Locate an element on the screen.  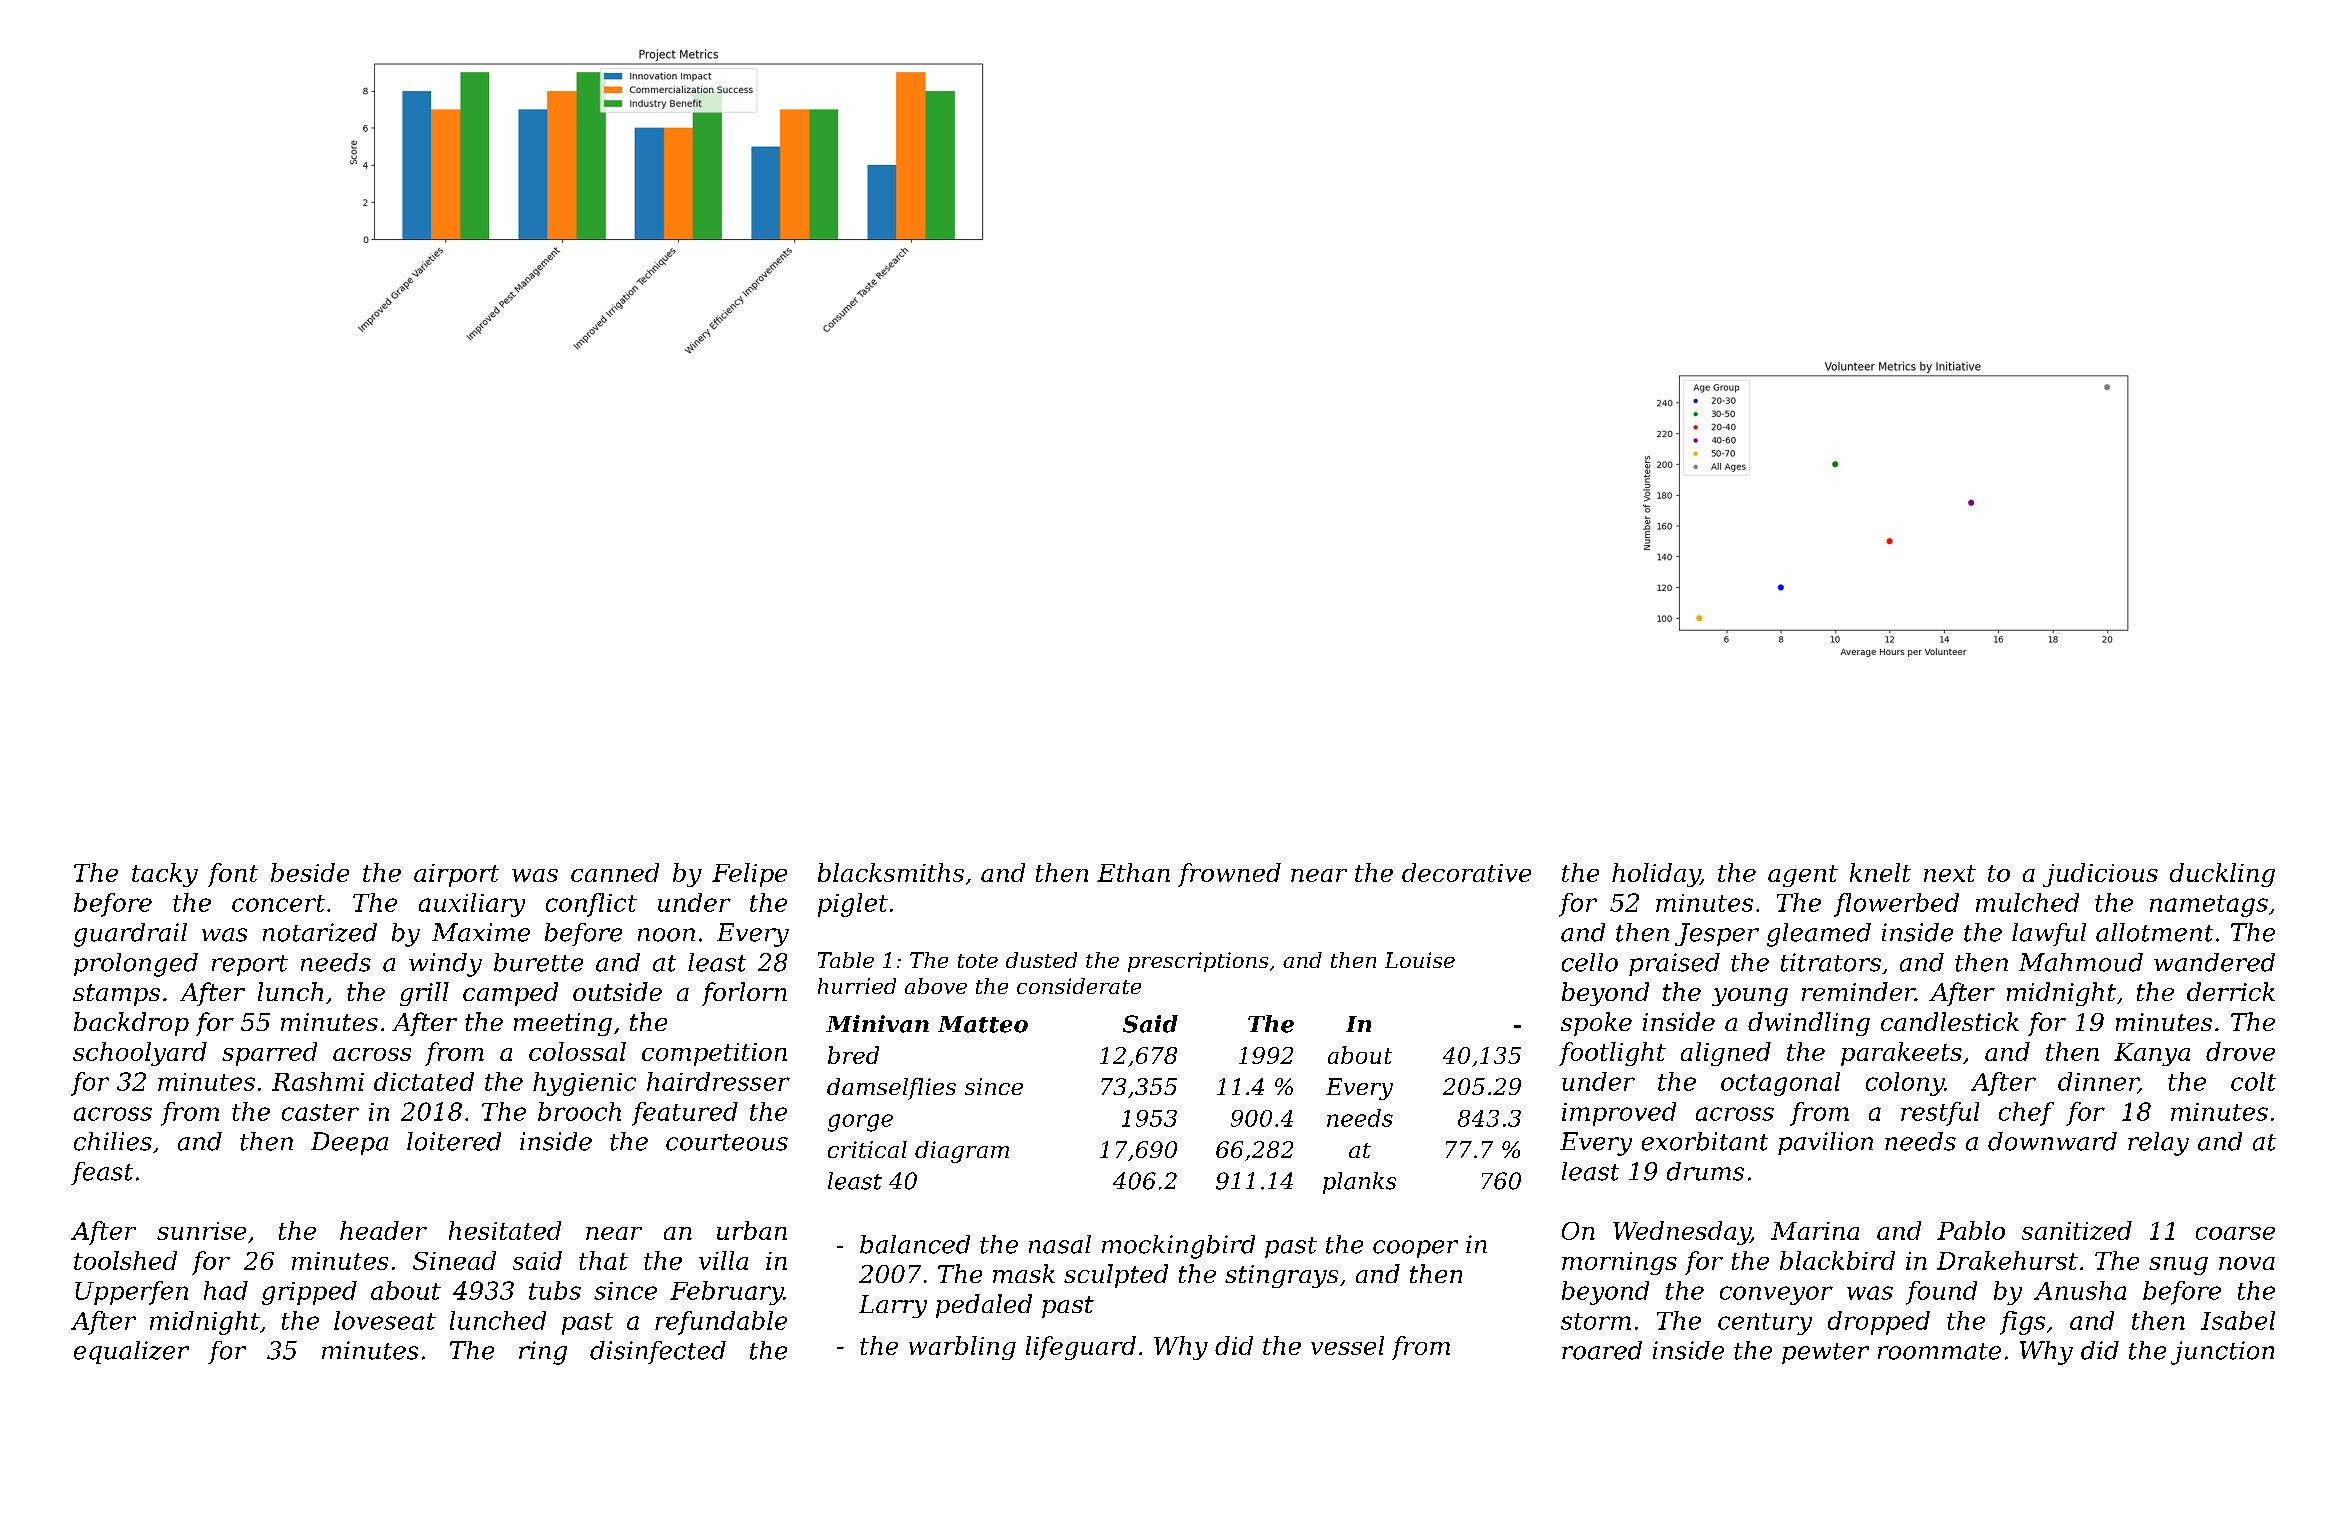
courteous is located at coordinates (727, 1142).
